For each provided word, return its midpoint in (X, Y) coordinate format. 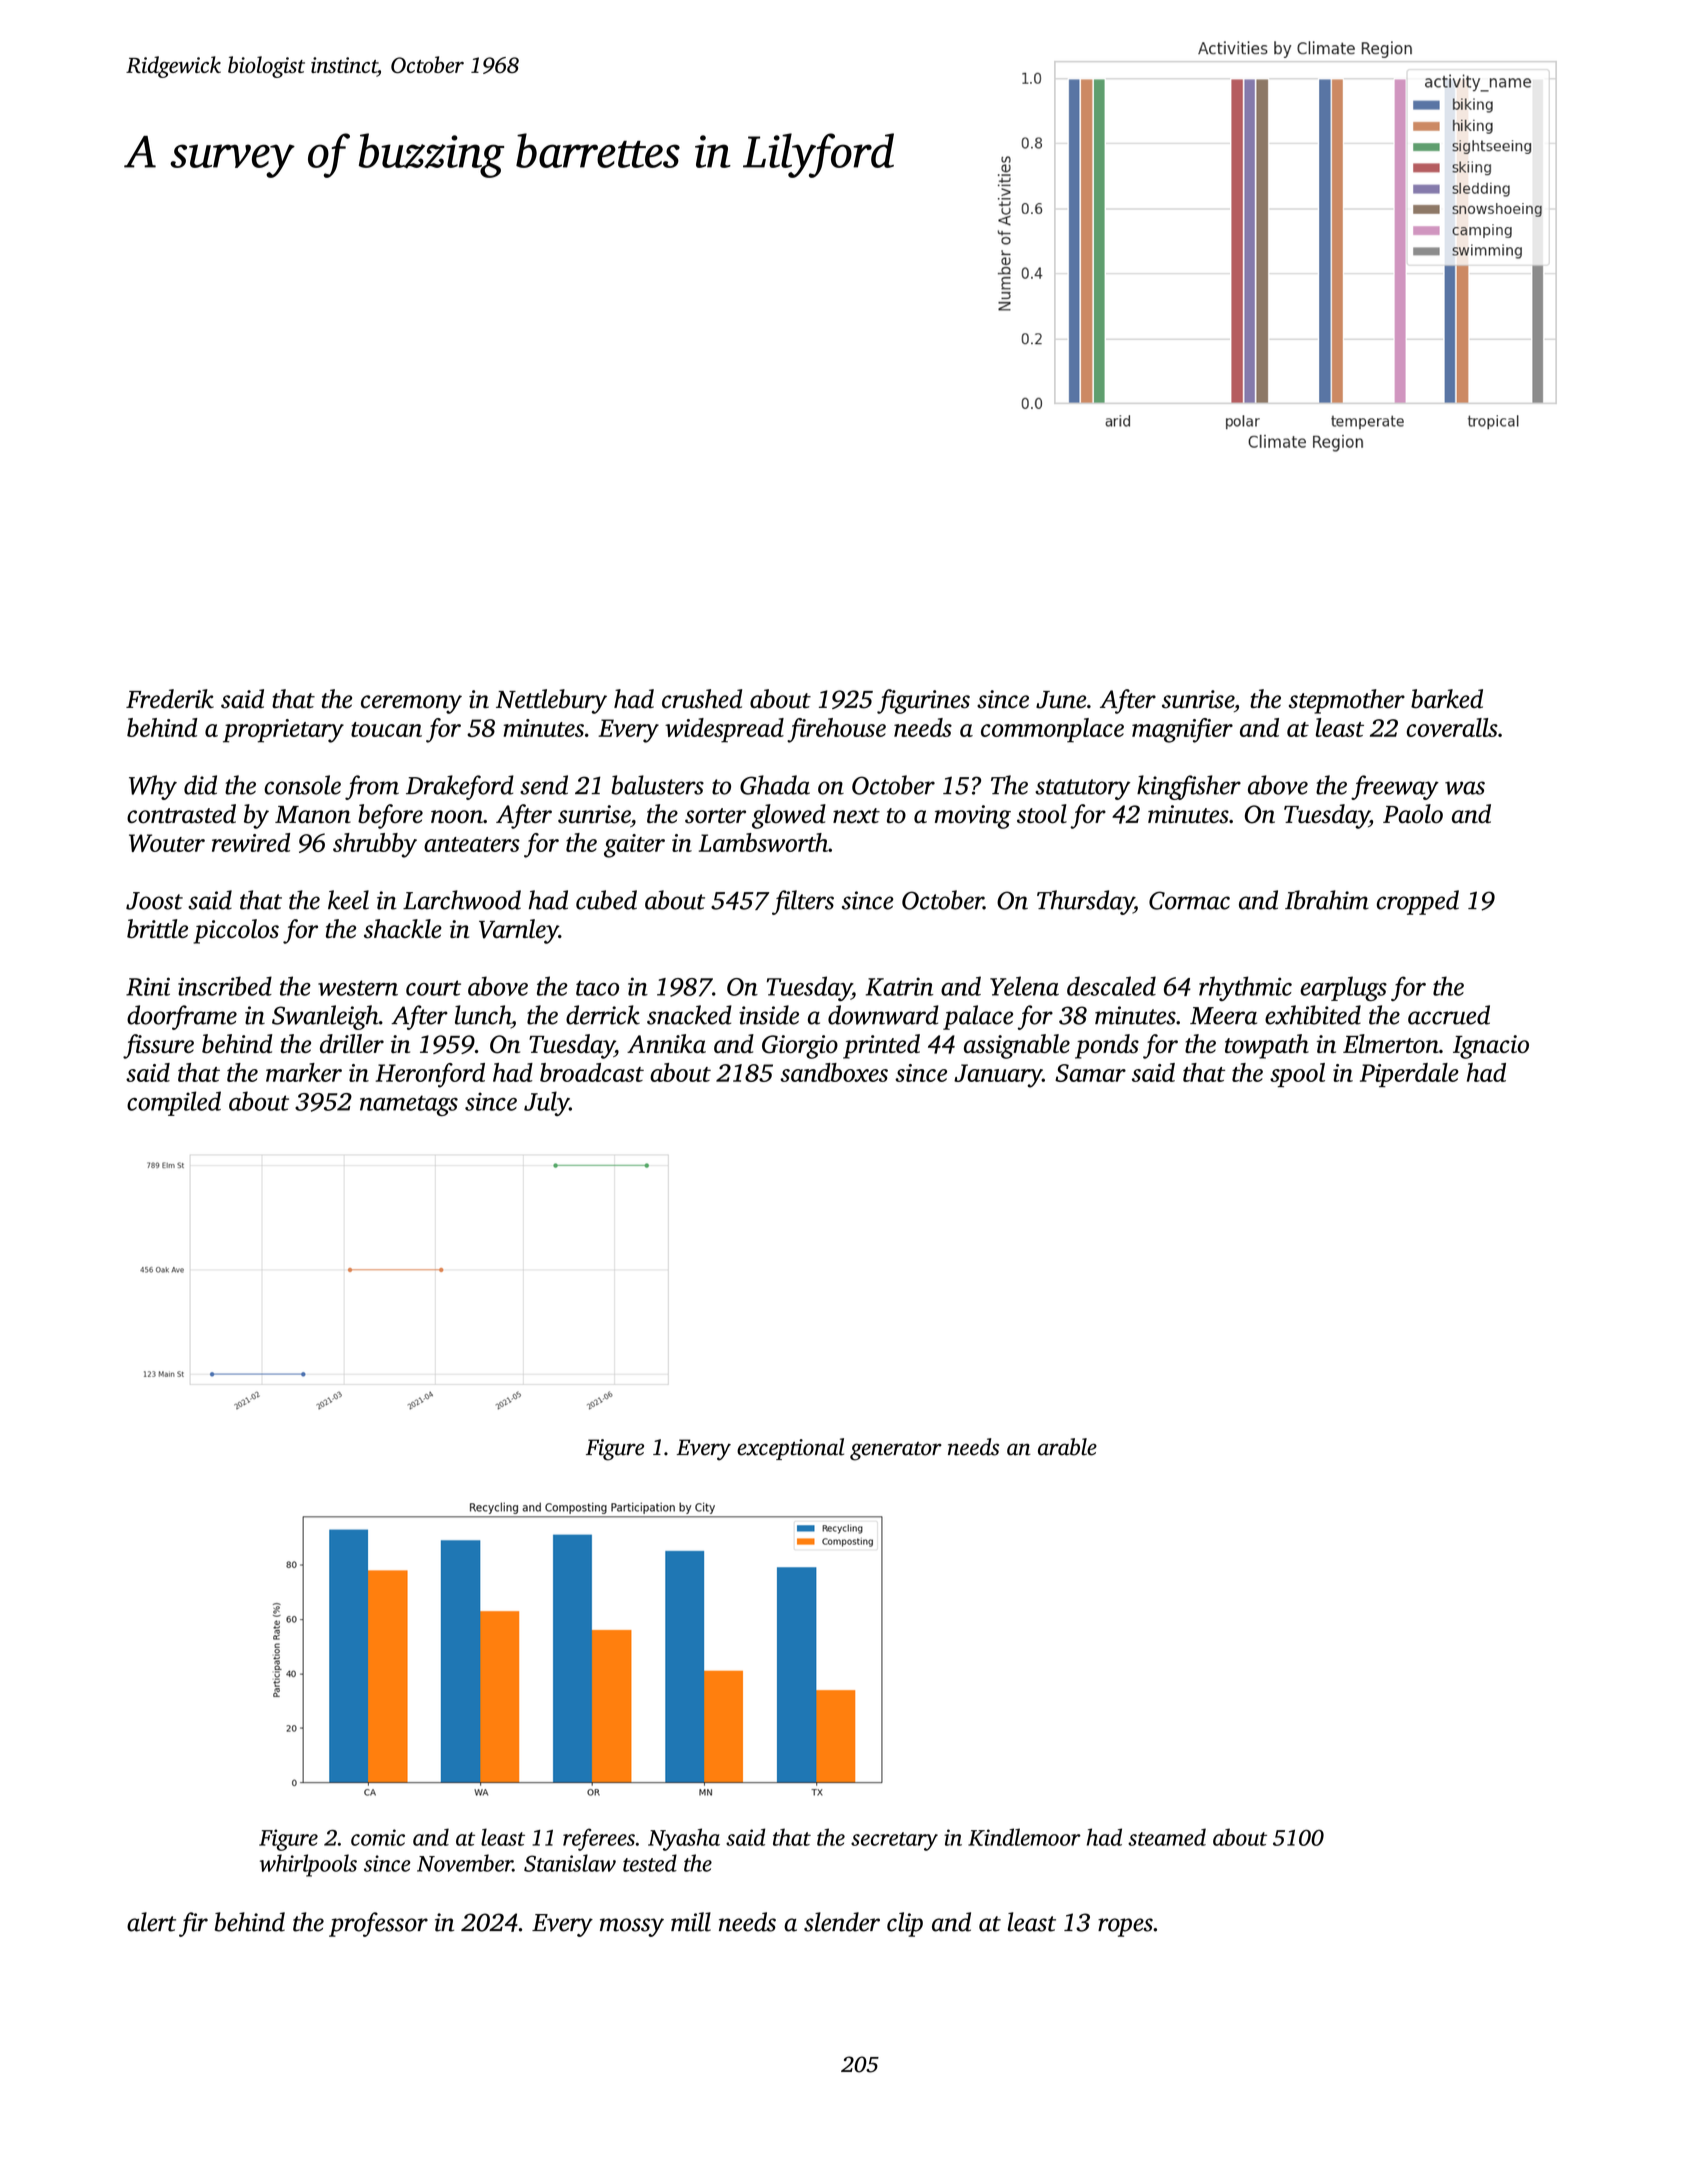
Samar (1090, 1073)
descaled (1111, 986)
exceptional (790, 1449)
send (544, 785)
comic (378, 1837)
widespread (724, 730)
